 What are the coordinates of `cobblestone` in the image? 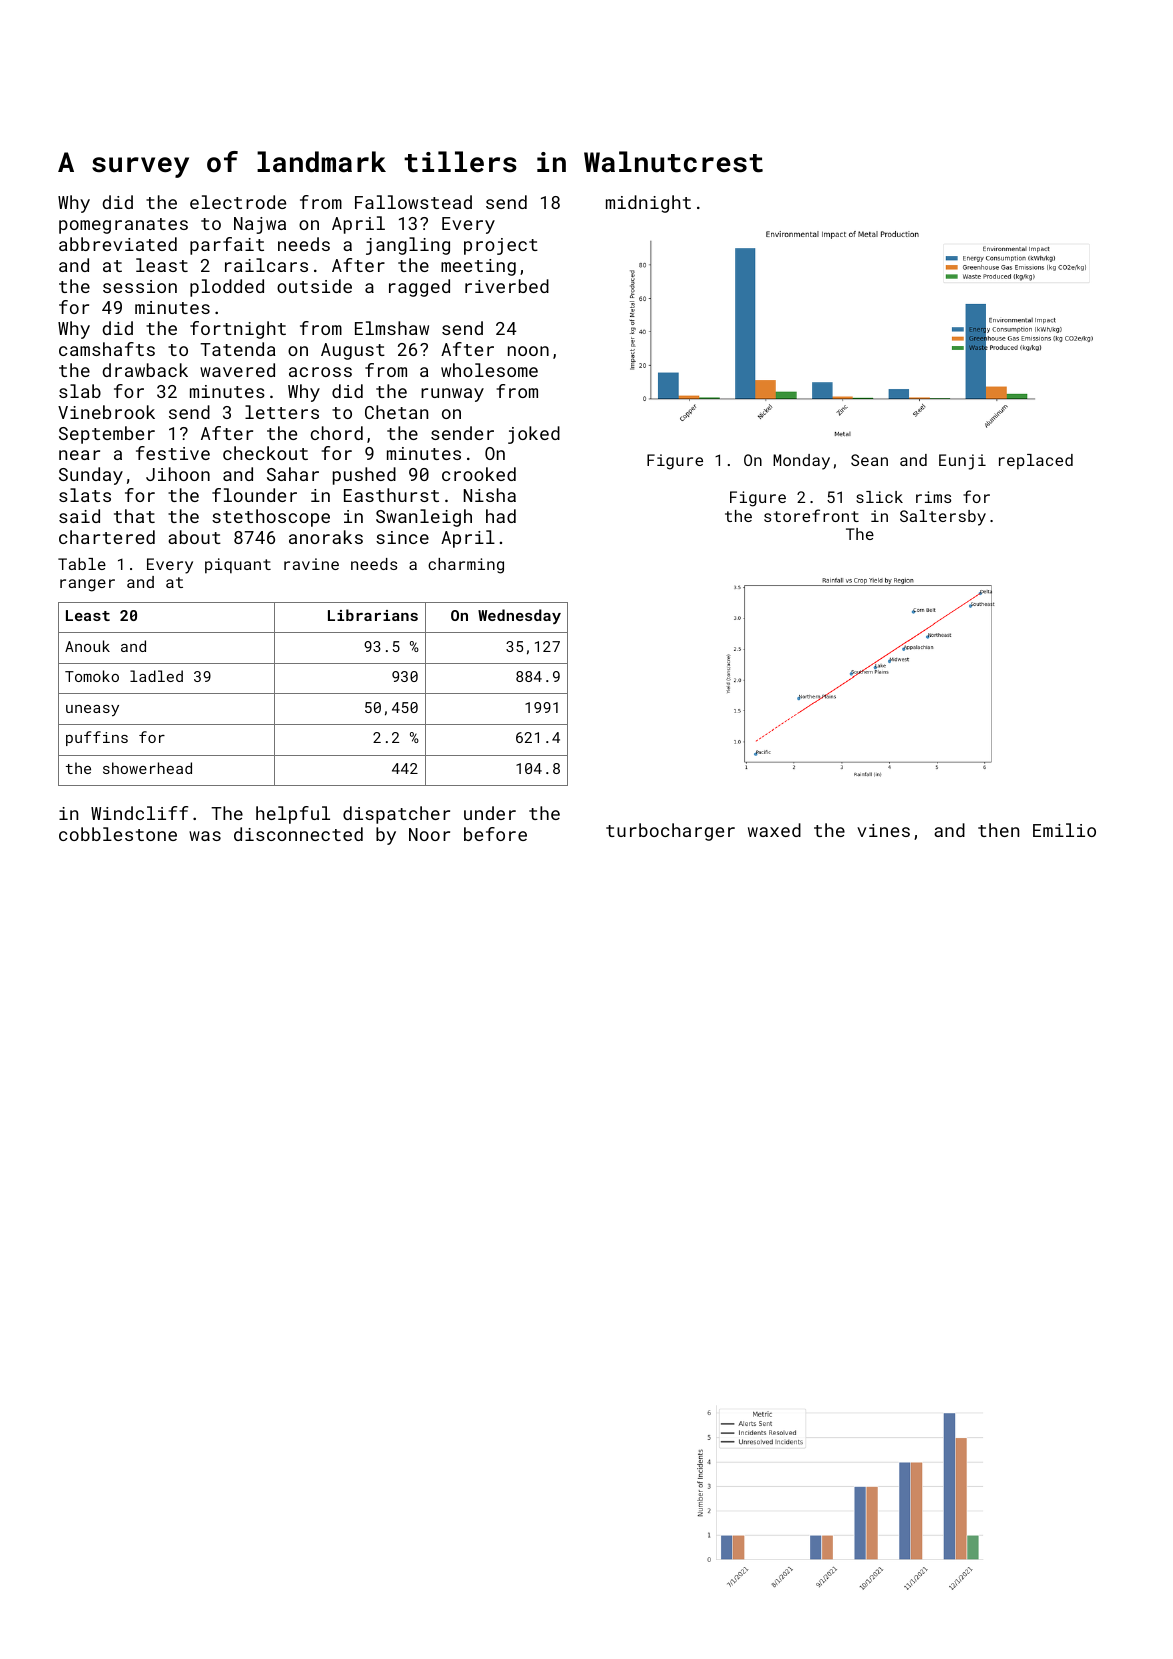 It's located at (118, 834).
